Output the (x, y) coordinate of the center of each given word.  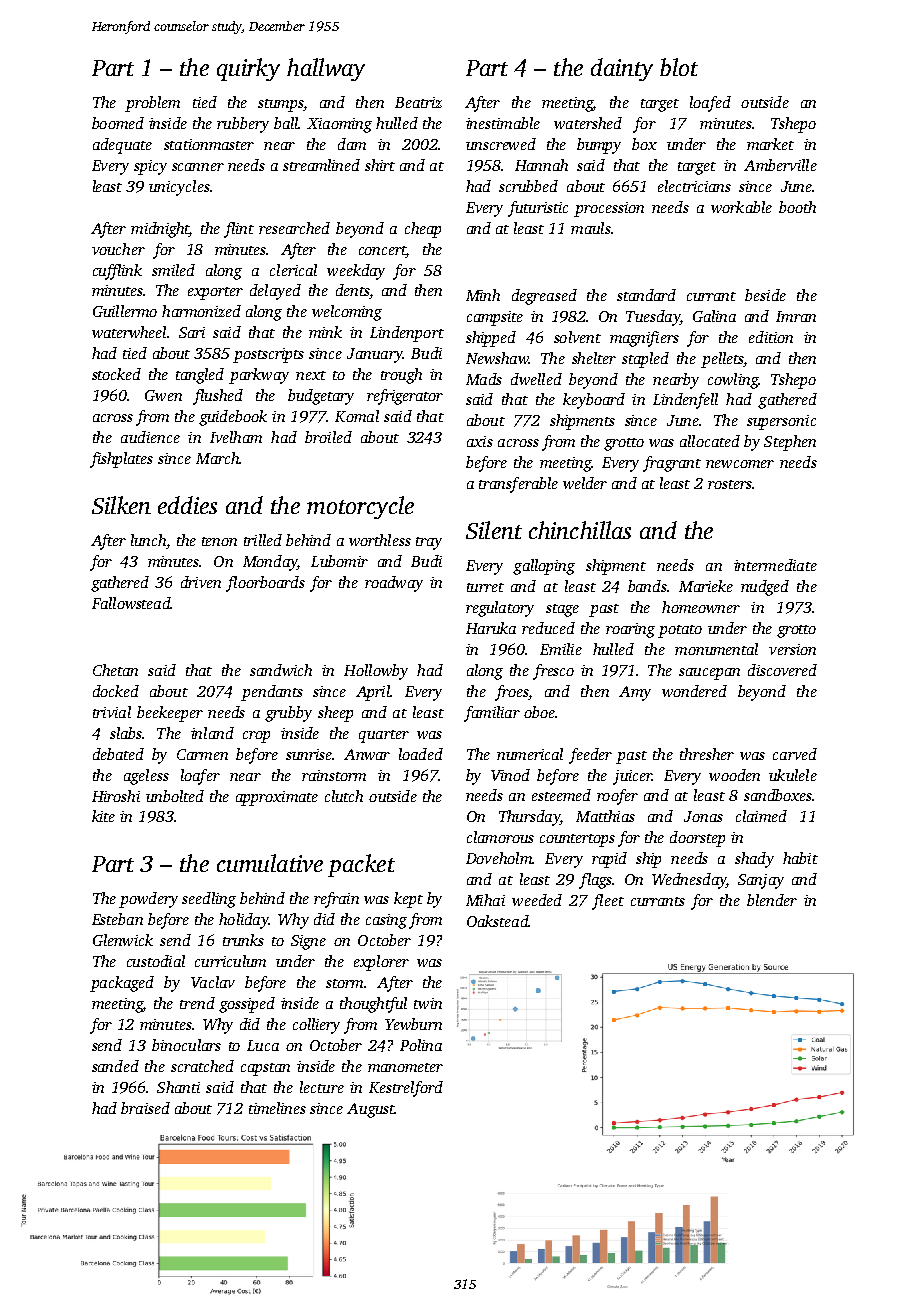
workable (741, 207)
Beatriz (418, 102)
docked (116, 691)
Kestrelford (406, 1089)
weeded (537, 900)
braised (145, 1108)
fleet (608, 902)
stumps (280, 105)
